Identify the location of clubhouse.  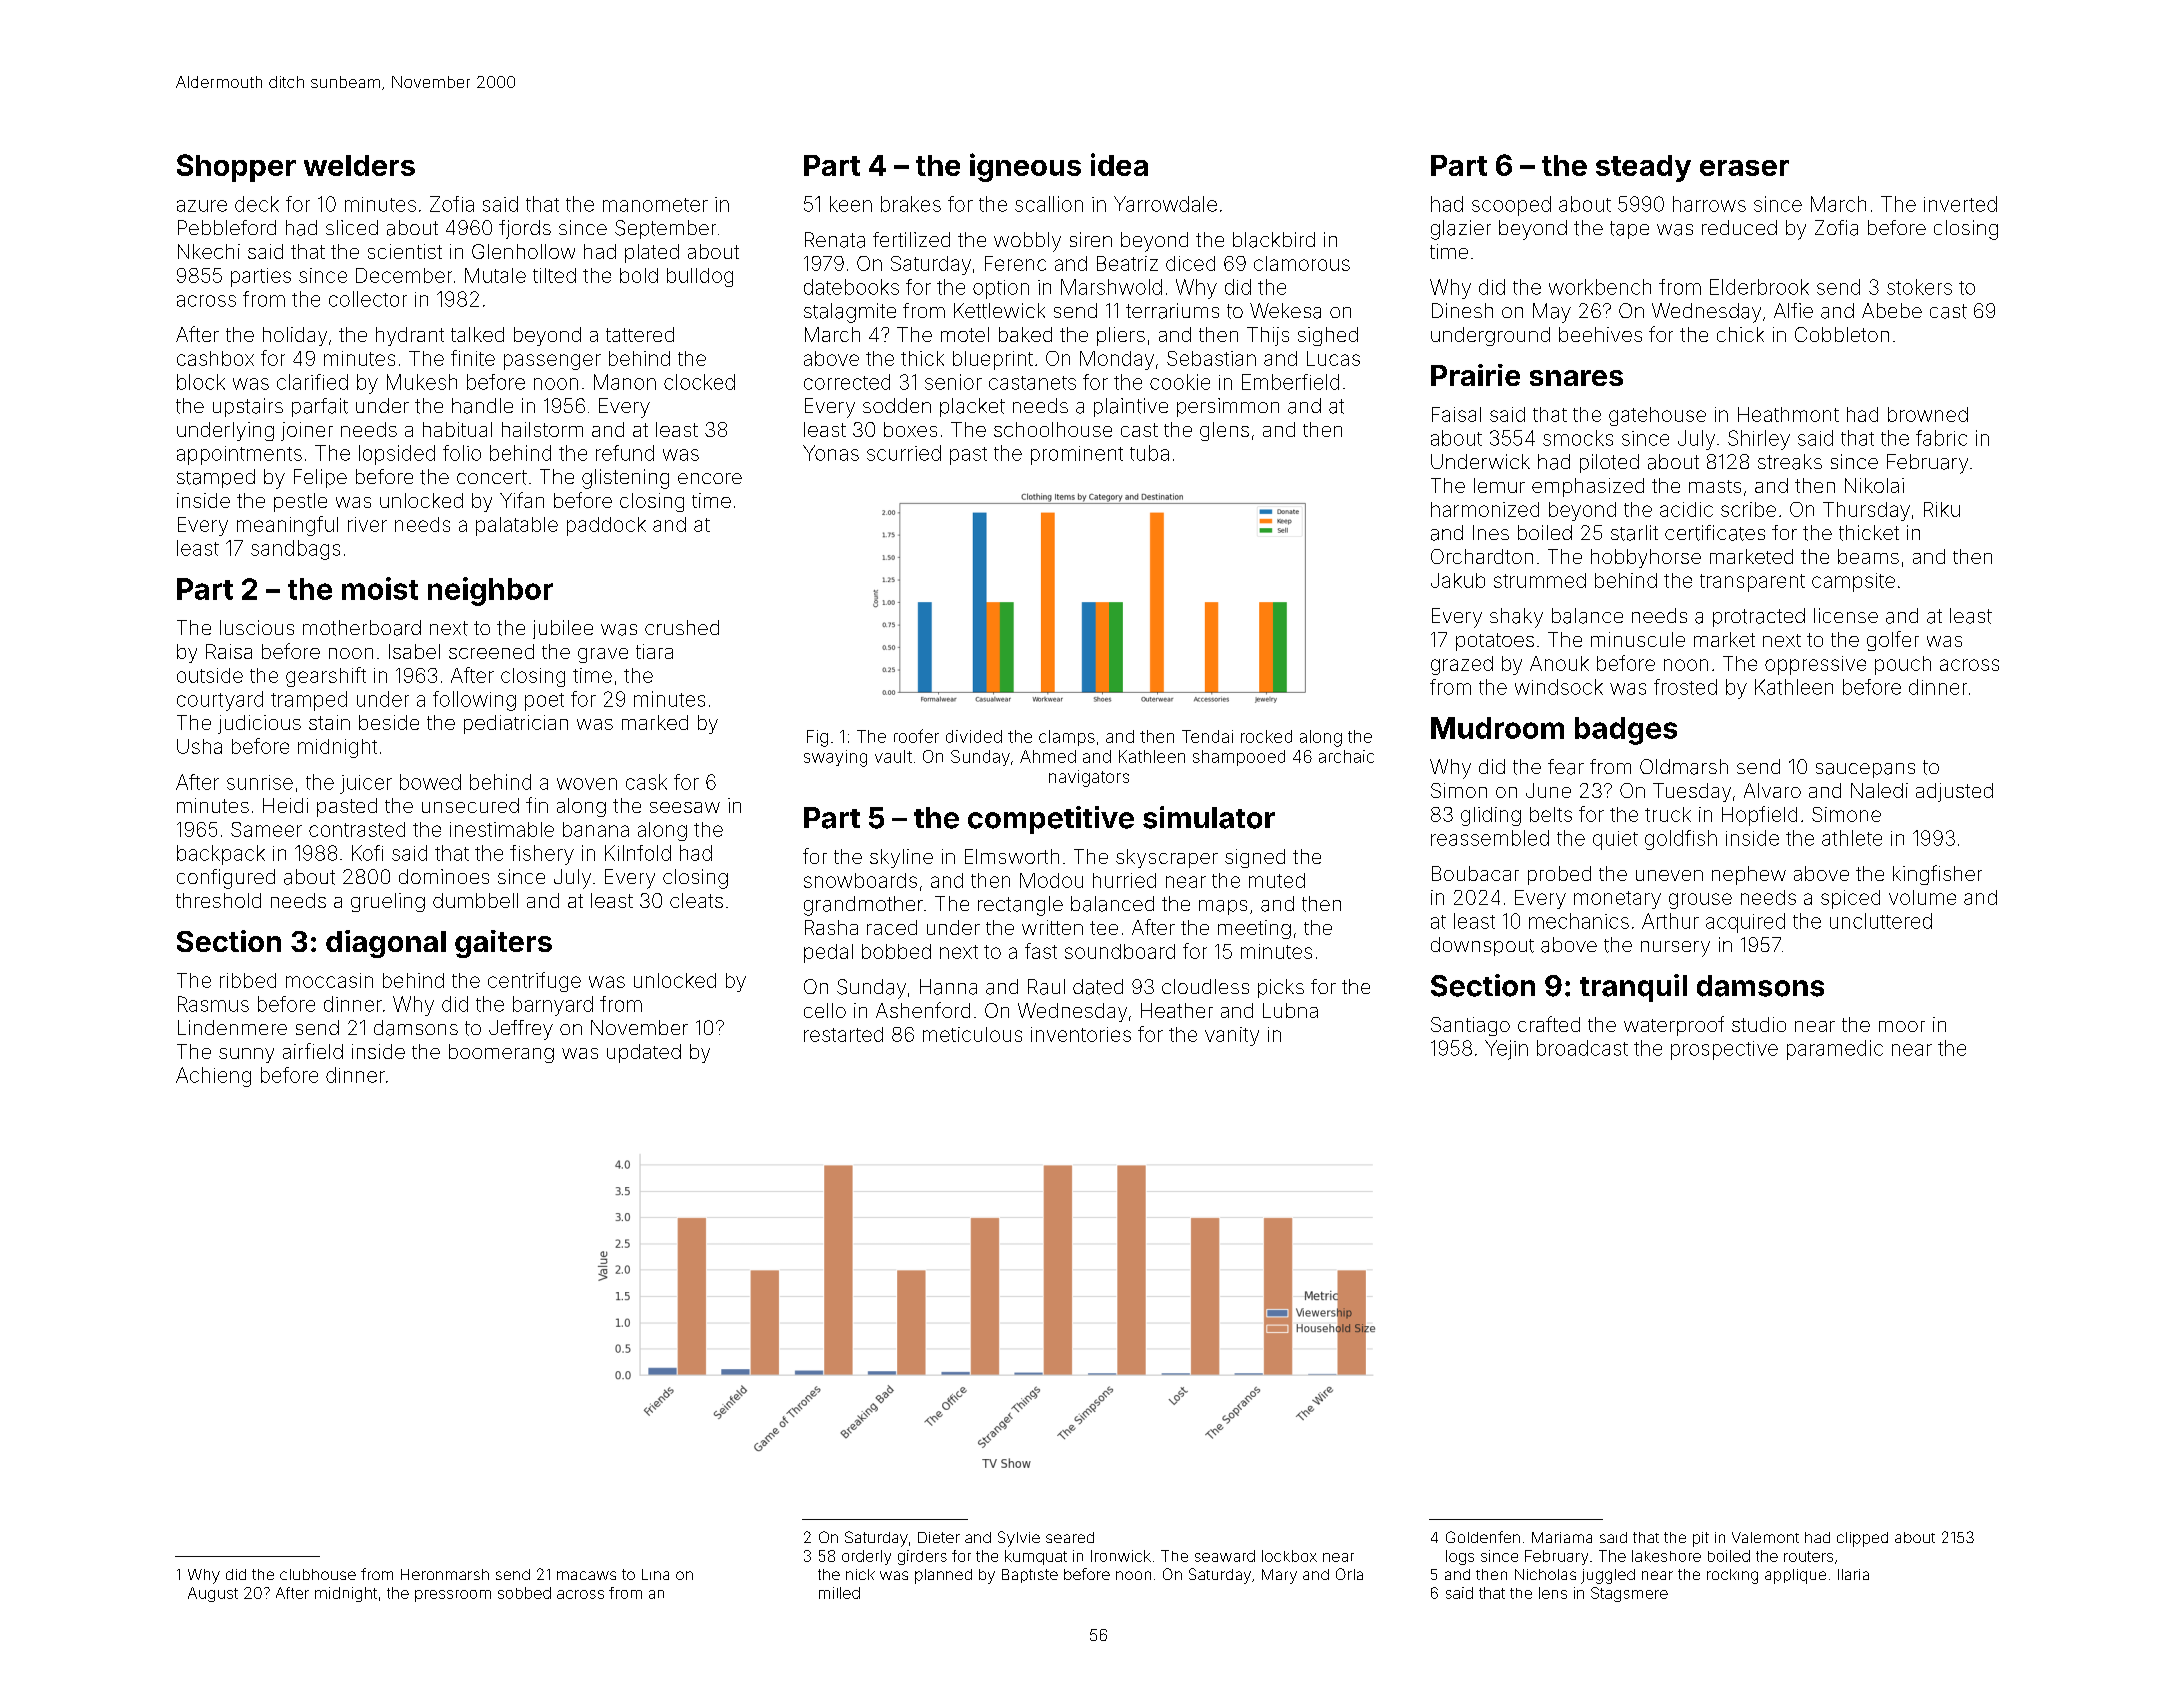
(318, 1574).
